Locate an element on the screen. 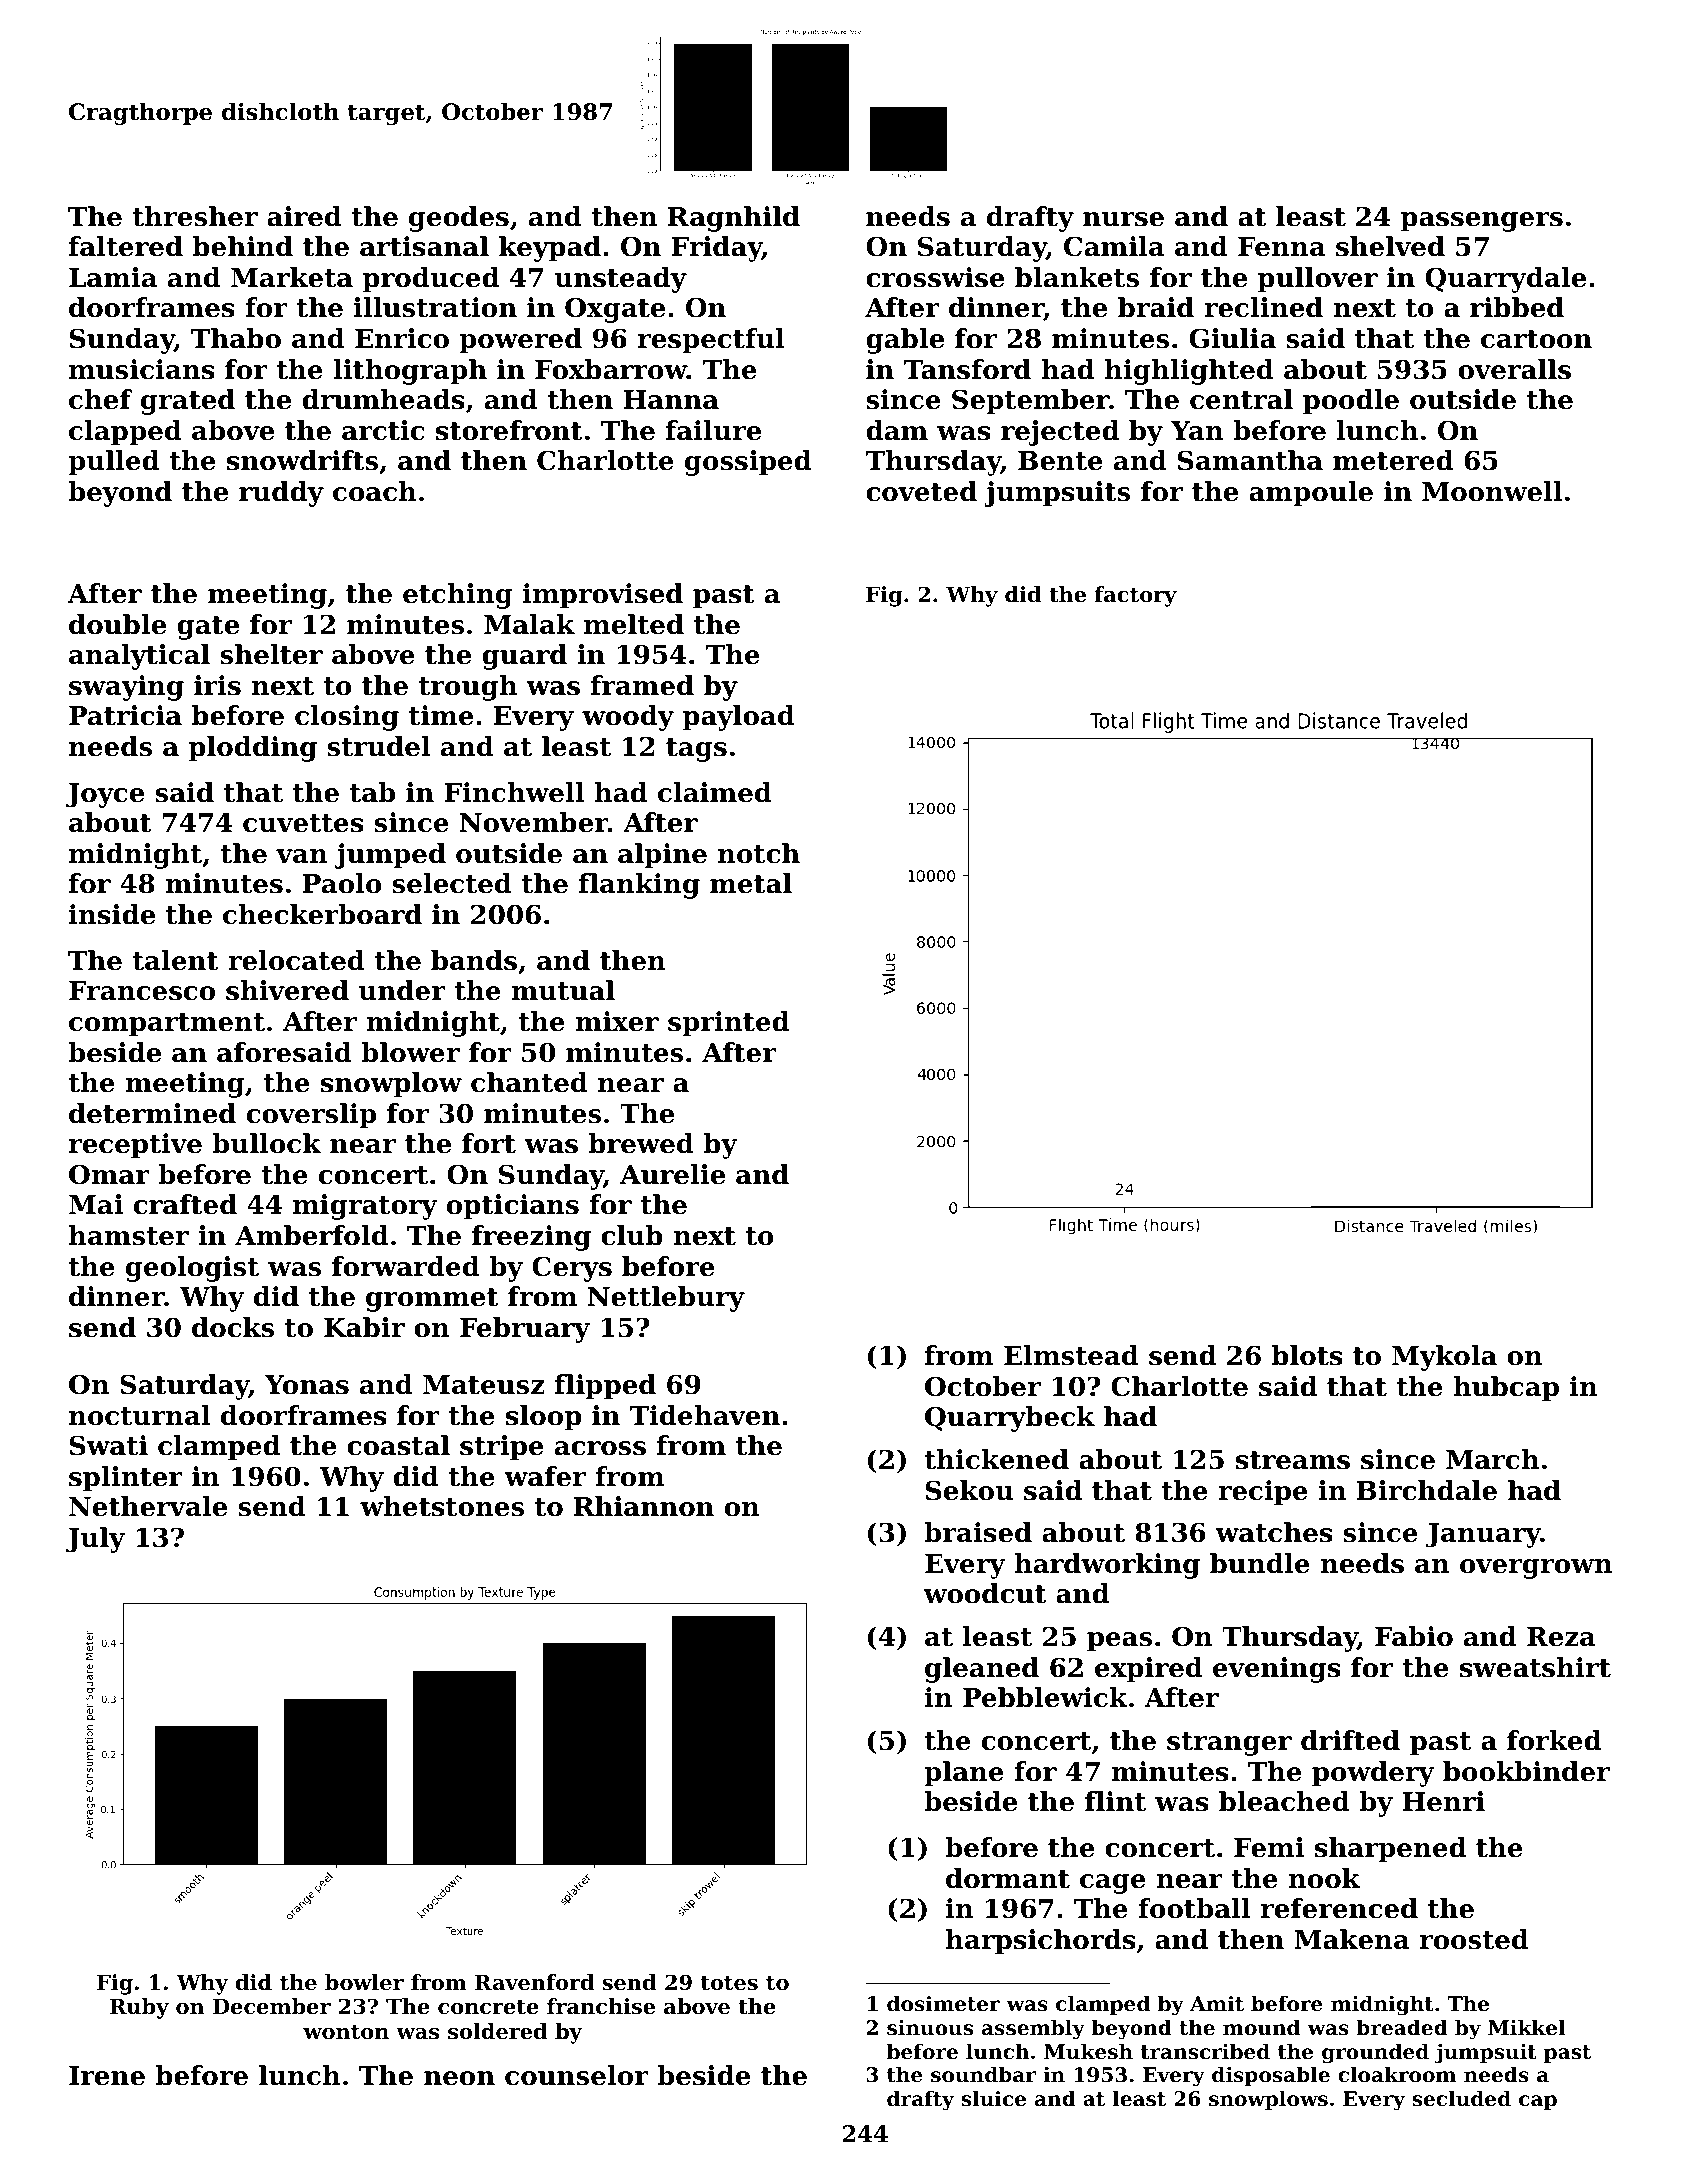 The width and height of the screenshot is (1683, 2178). Rhiannon is located at coordinates (644, 1506).
